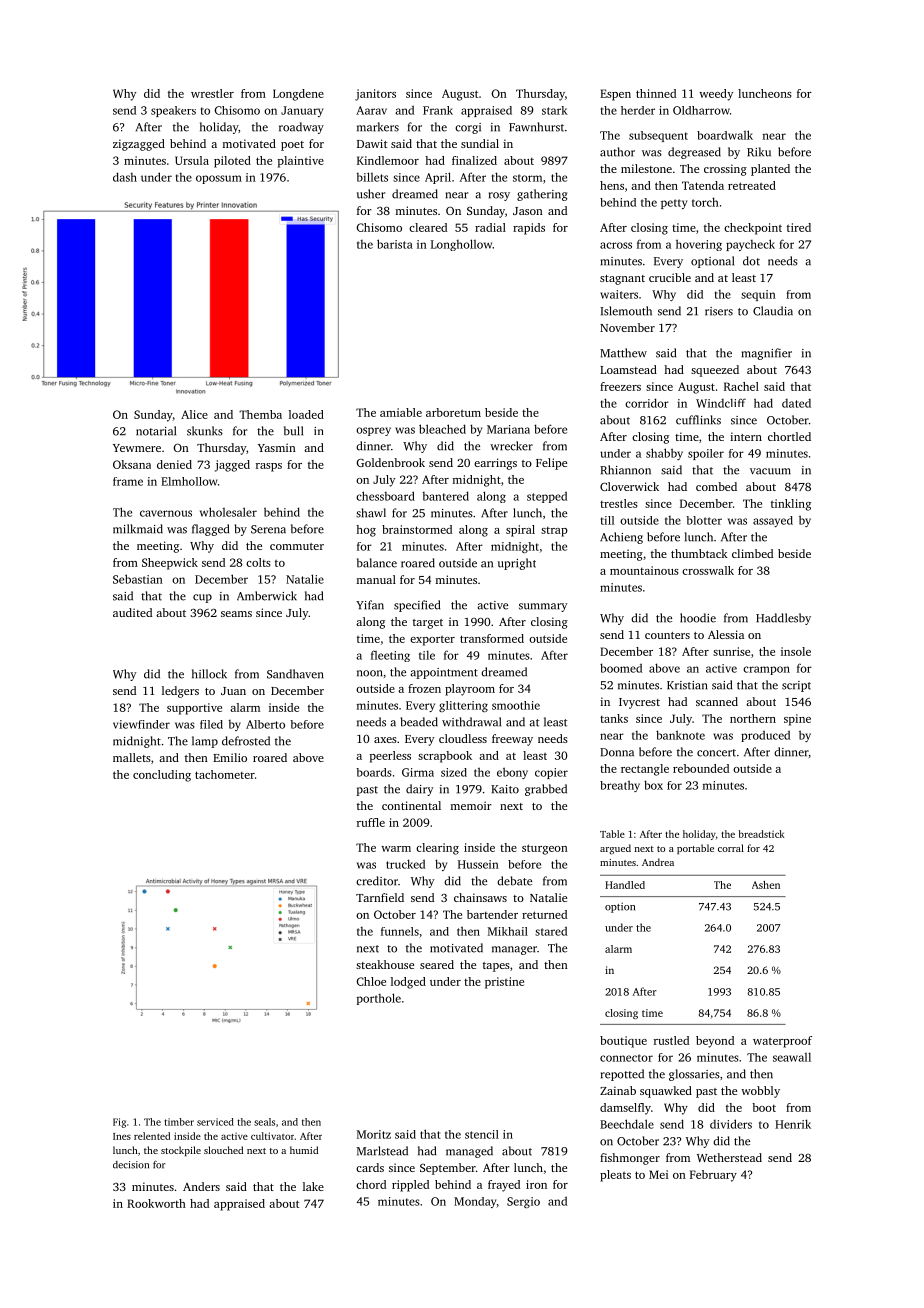  What do you see at coordinates (194, 414) in the image?
I see `Alice` at bounding box center [194, 414].
